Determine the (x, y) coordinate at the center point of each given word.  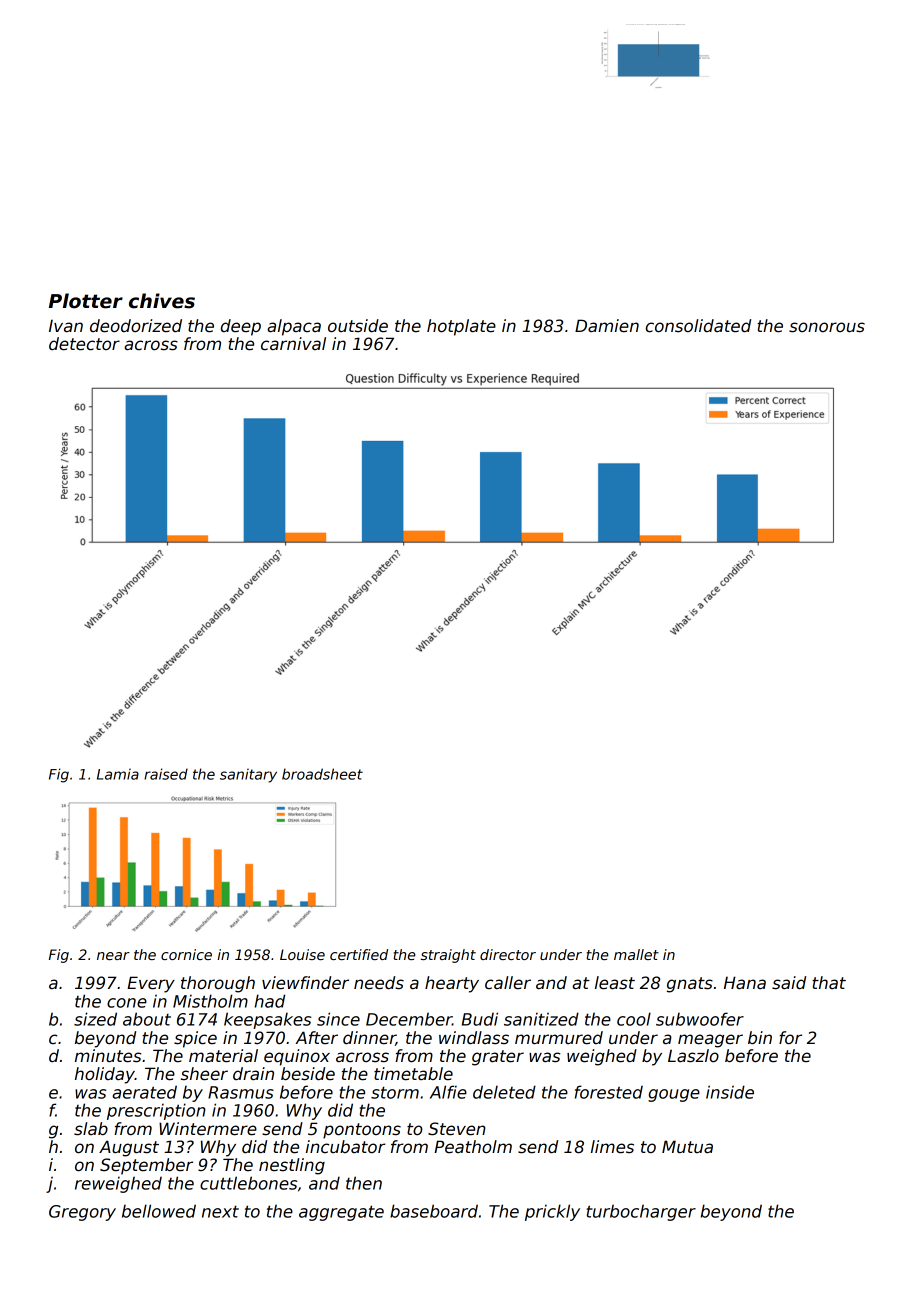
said (789, 983)
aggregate (341, 1213)
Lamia (118, 774)
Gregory (82, 1213)
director (508, 954)
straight (448, 956)
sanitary (248, 775)
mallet (636, 954)
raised (166, 774)
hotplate (461, 327)
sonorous (827, 327)
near (113, 956)
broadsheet (322, 774)
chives (162, 301)
